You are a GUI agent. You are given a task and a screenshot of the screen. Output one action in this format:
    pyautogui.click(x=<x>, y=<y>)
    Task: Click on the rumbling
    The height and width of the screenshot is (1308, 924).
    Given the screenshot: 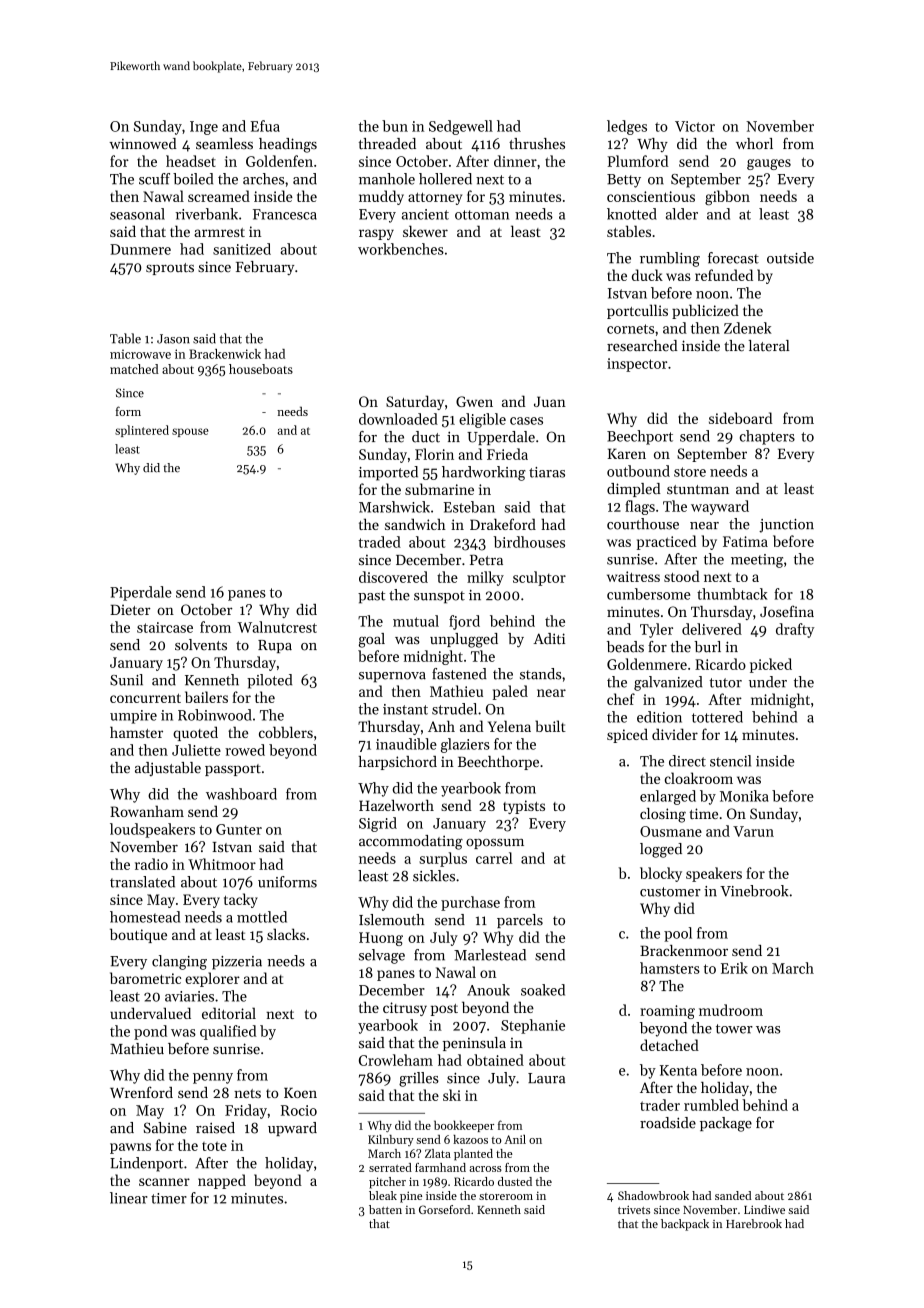 What is the action you would take?
    pyautogui.click(x=670, y=259)
